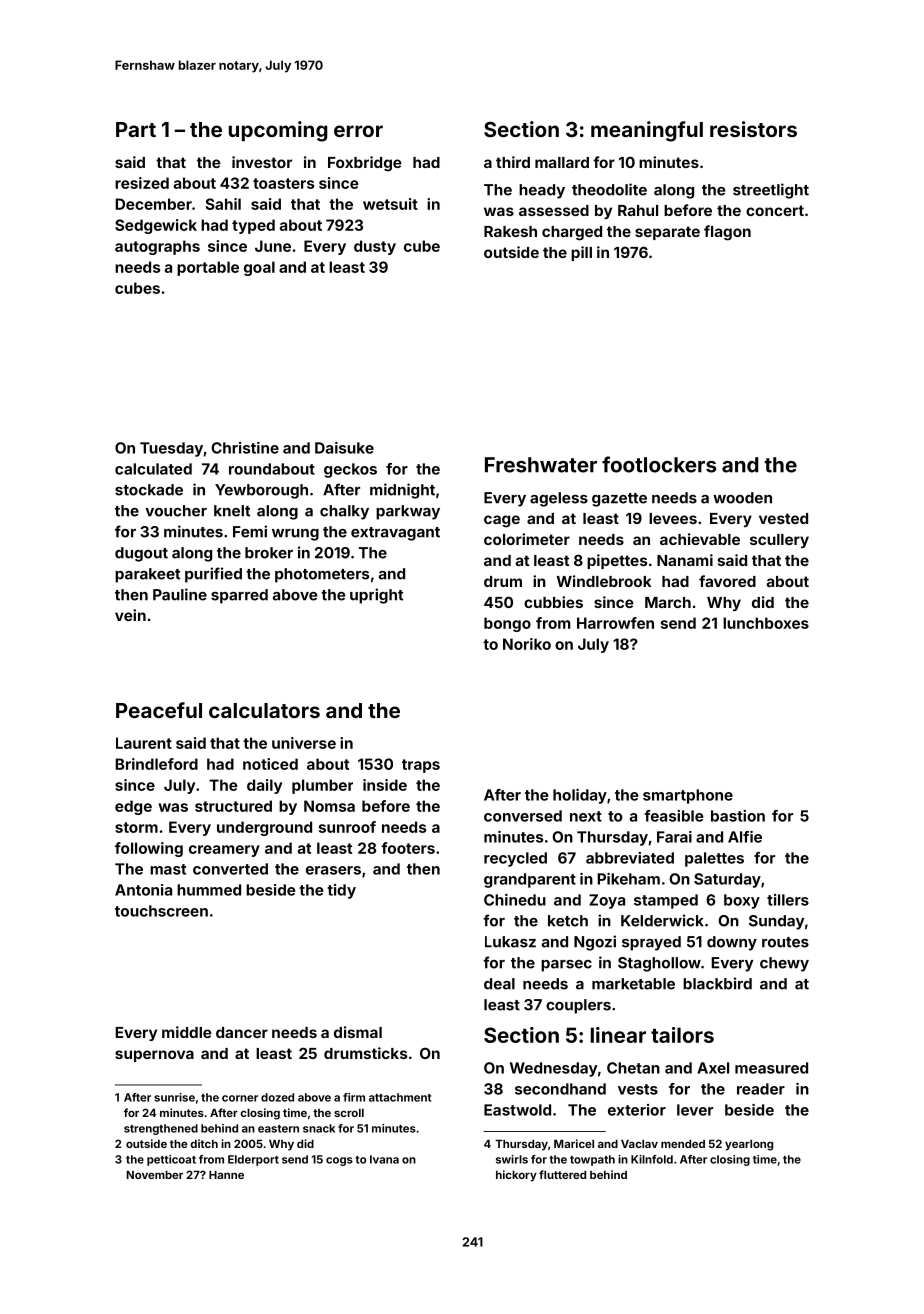  I want to click on Tuesday, so click(171, 449).
